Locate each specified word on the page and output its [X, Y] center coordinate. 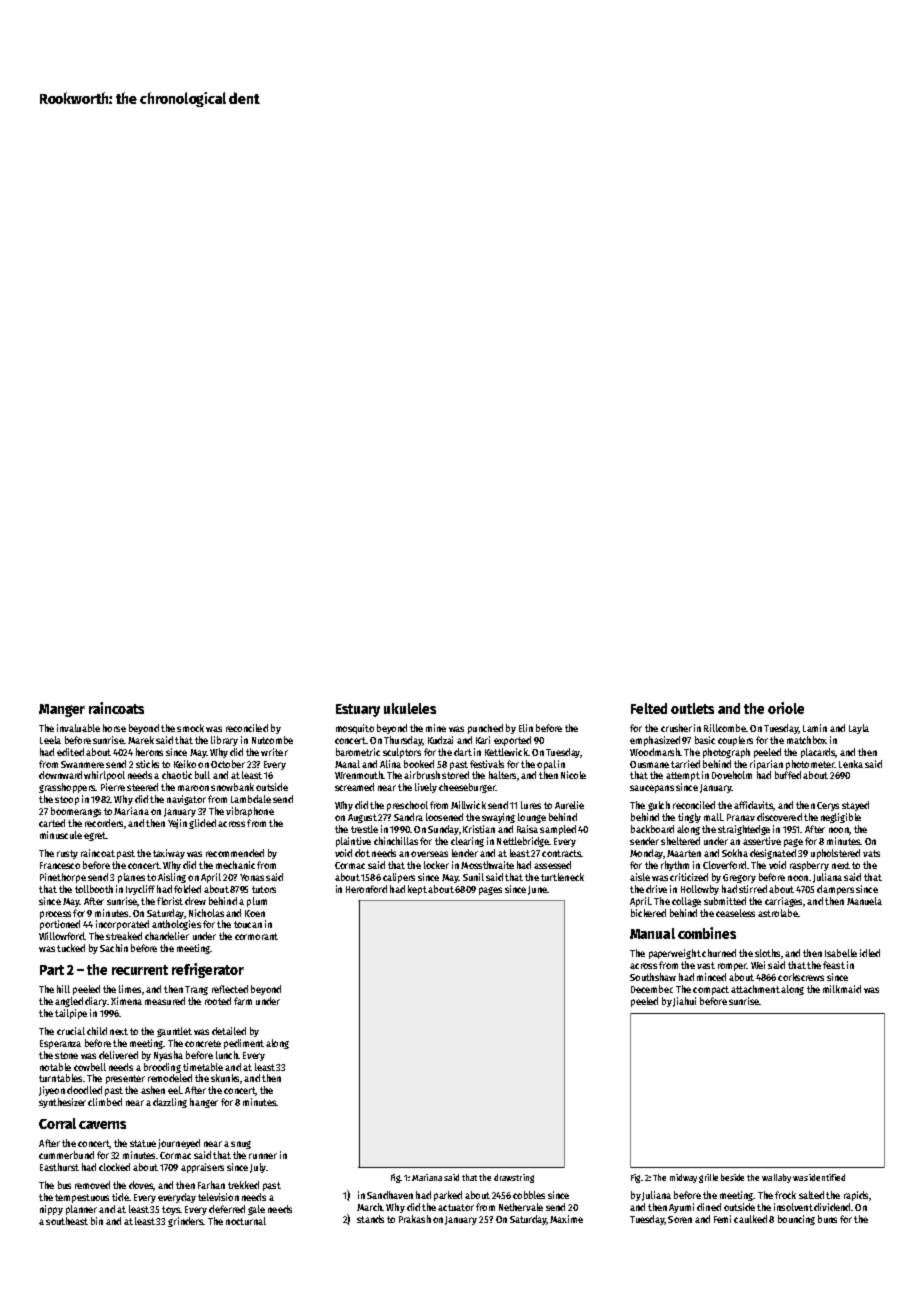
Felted [649, 708]
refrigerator [208, 970]
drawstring [514, 1178]
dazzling [170, 1103]
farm [243, 1001]
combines [707, 933]
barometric [358, 752]
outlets [692, 708]
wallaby [776, 1178]
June [537, 890]
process [55, 915]
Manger [62, 710]
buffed [788, 775]
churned [719, 953]
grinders [185, 1222]
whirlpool [104, 776]
